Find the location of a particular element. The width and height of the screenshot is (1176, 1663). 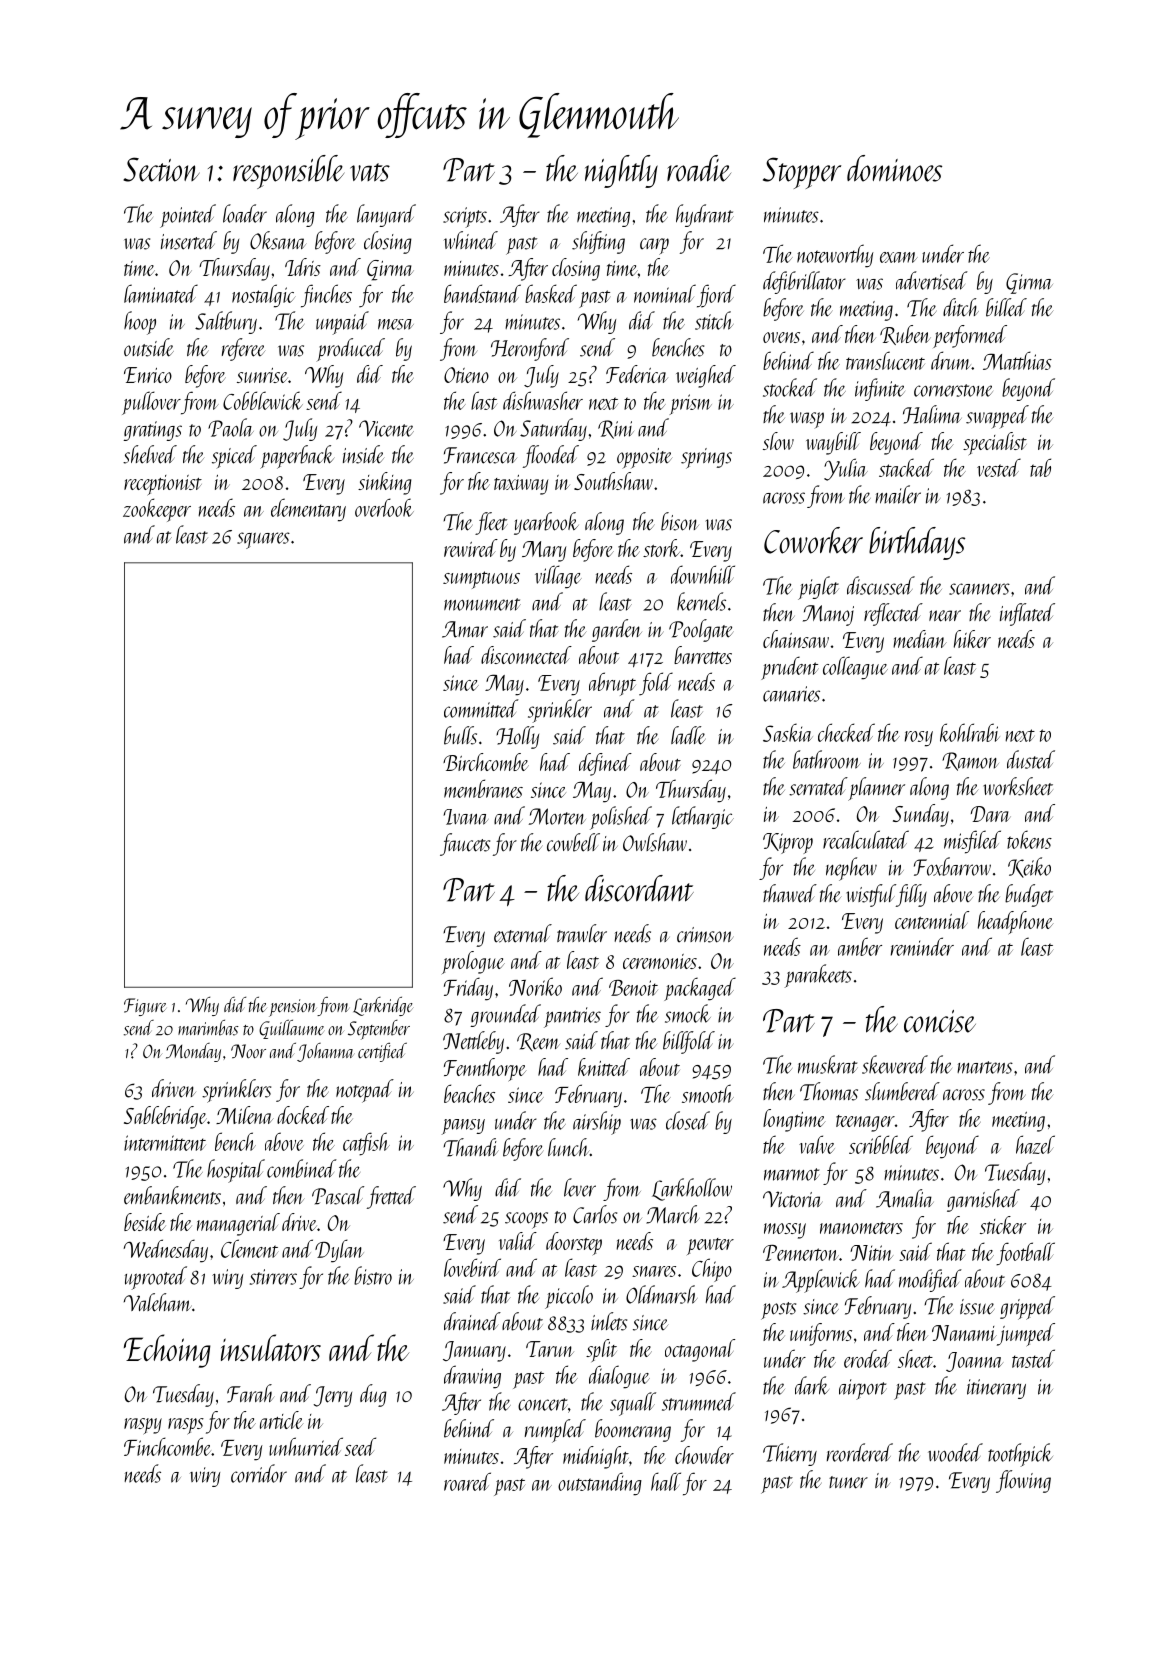

Section is located at coordinates (161, 169).
